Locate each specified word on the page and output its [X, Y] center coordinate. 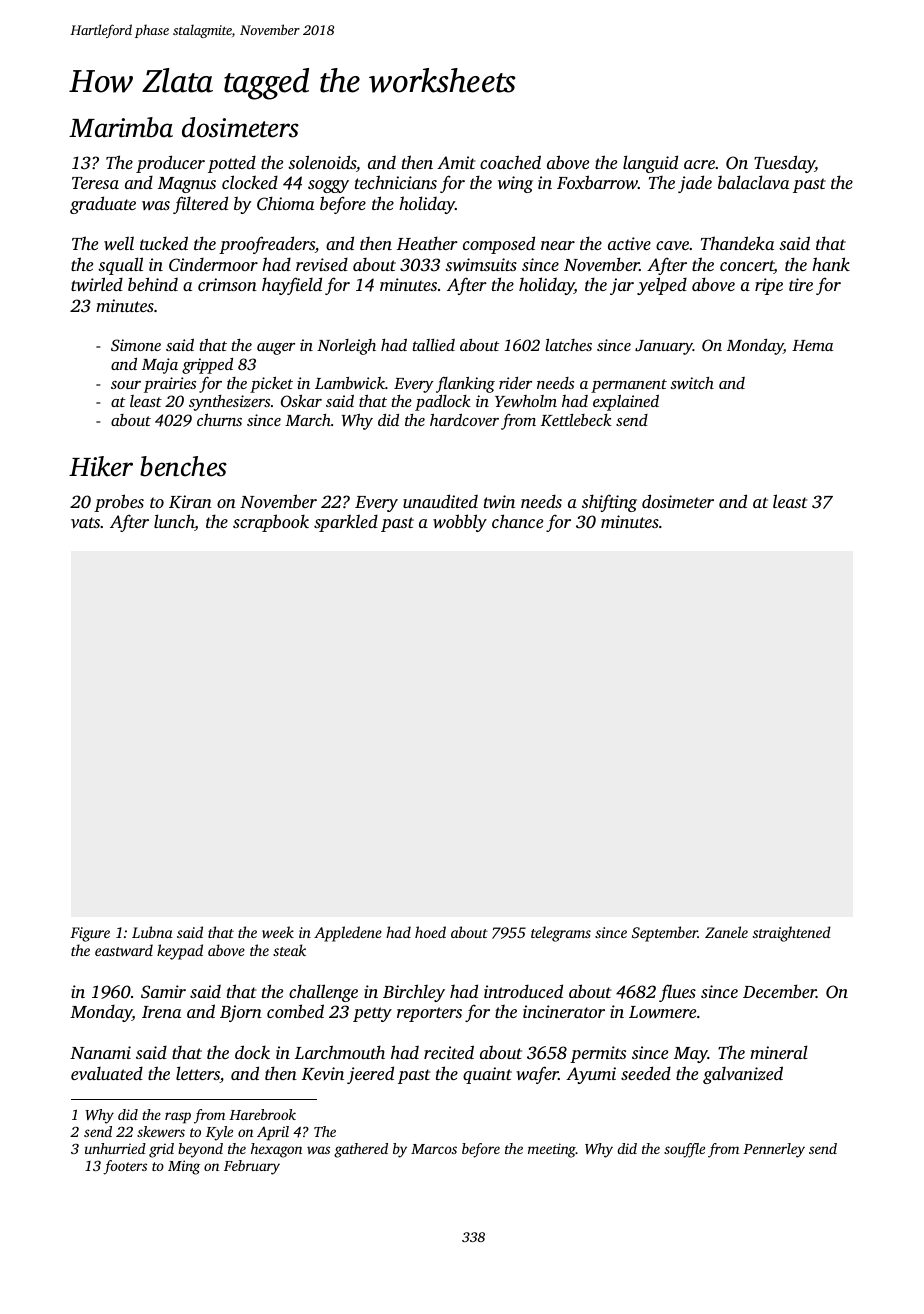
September [665, 934]
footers [125, 1167]
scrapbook [271, 523]
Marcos [434, 1149]
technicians [396, 182]
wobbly [460, 523]
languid [650, 164]
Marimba [121, 127]
